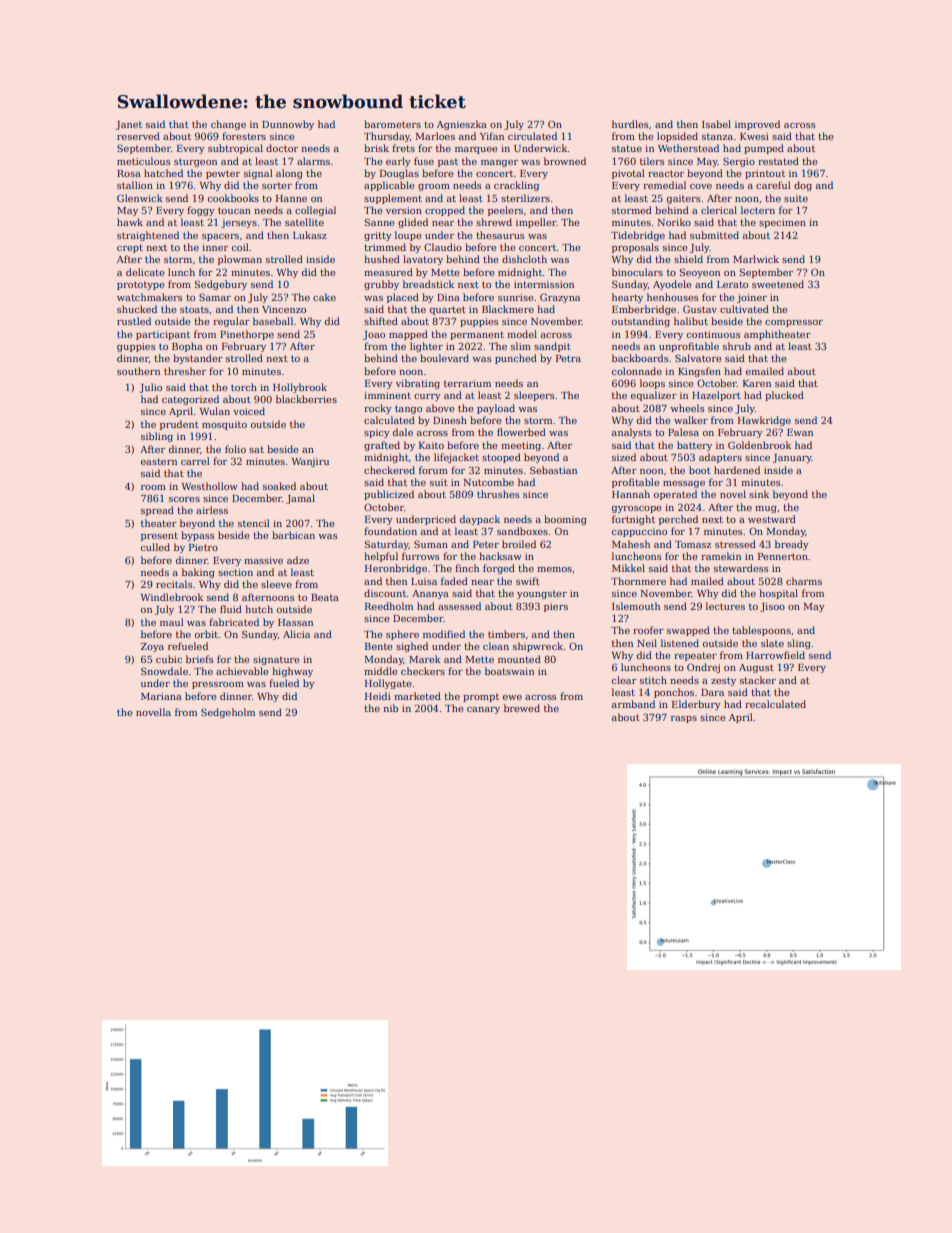  What do you see at coordinates (228, 125) in the image?
I see `change` at bounding box center [228, 125].
